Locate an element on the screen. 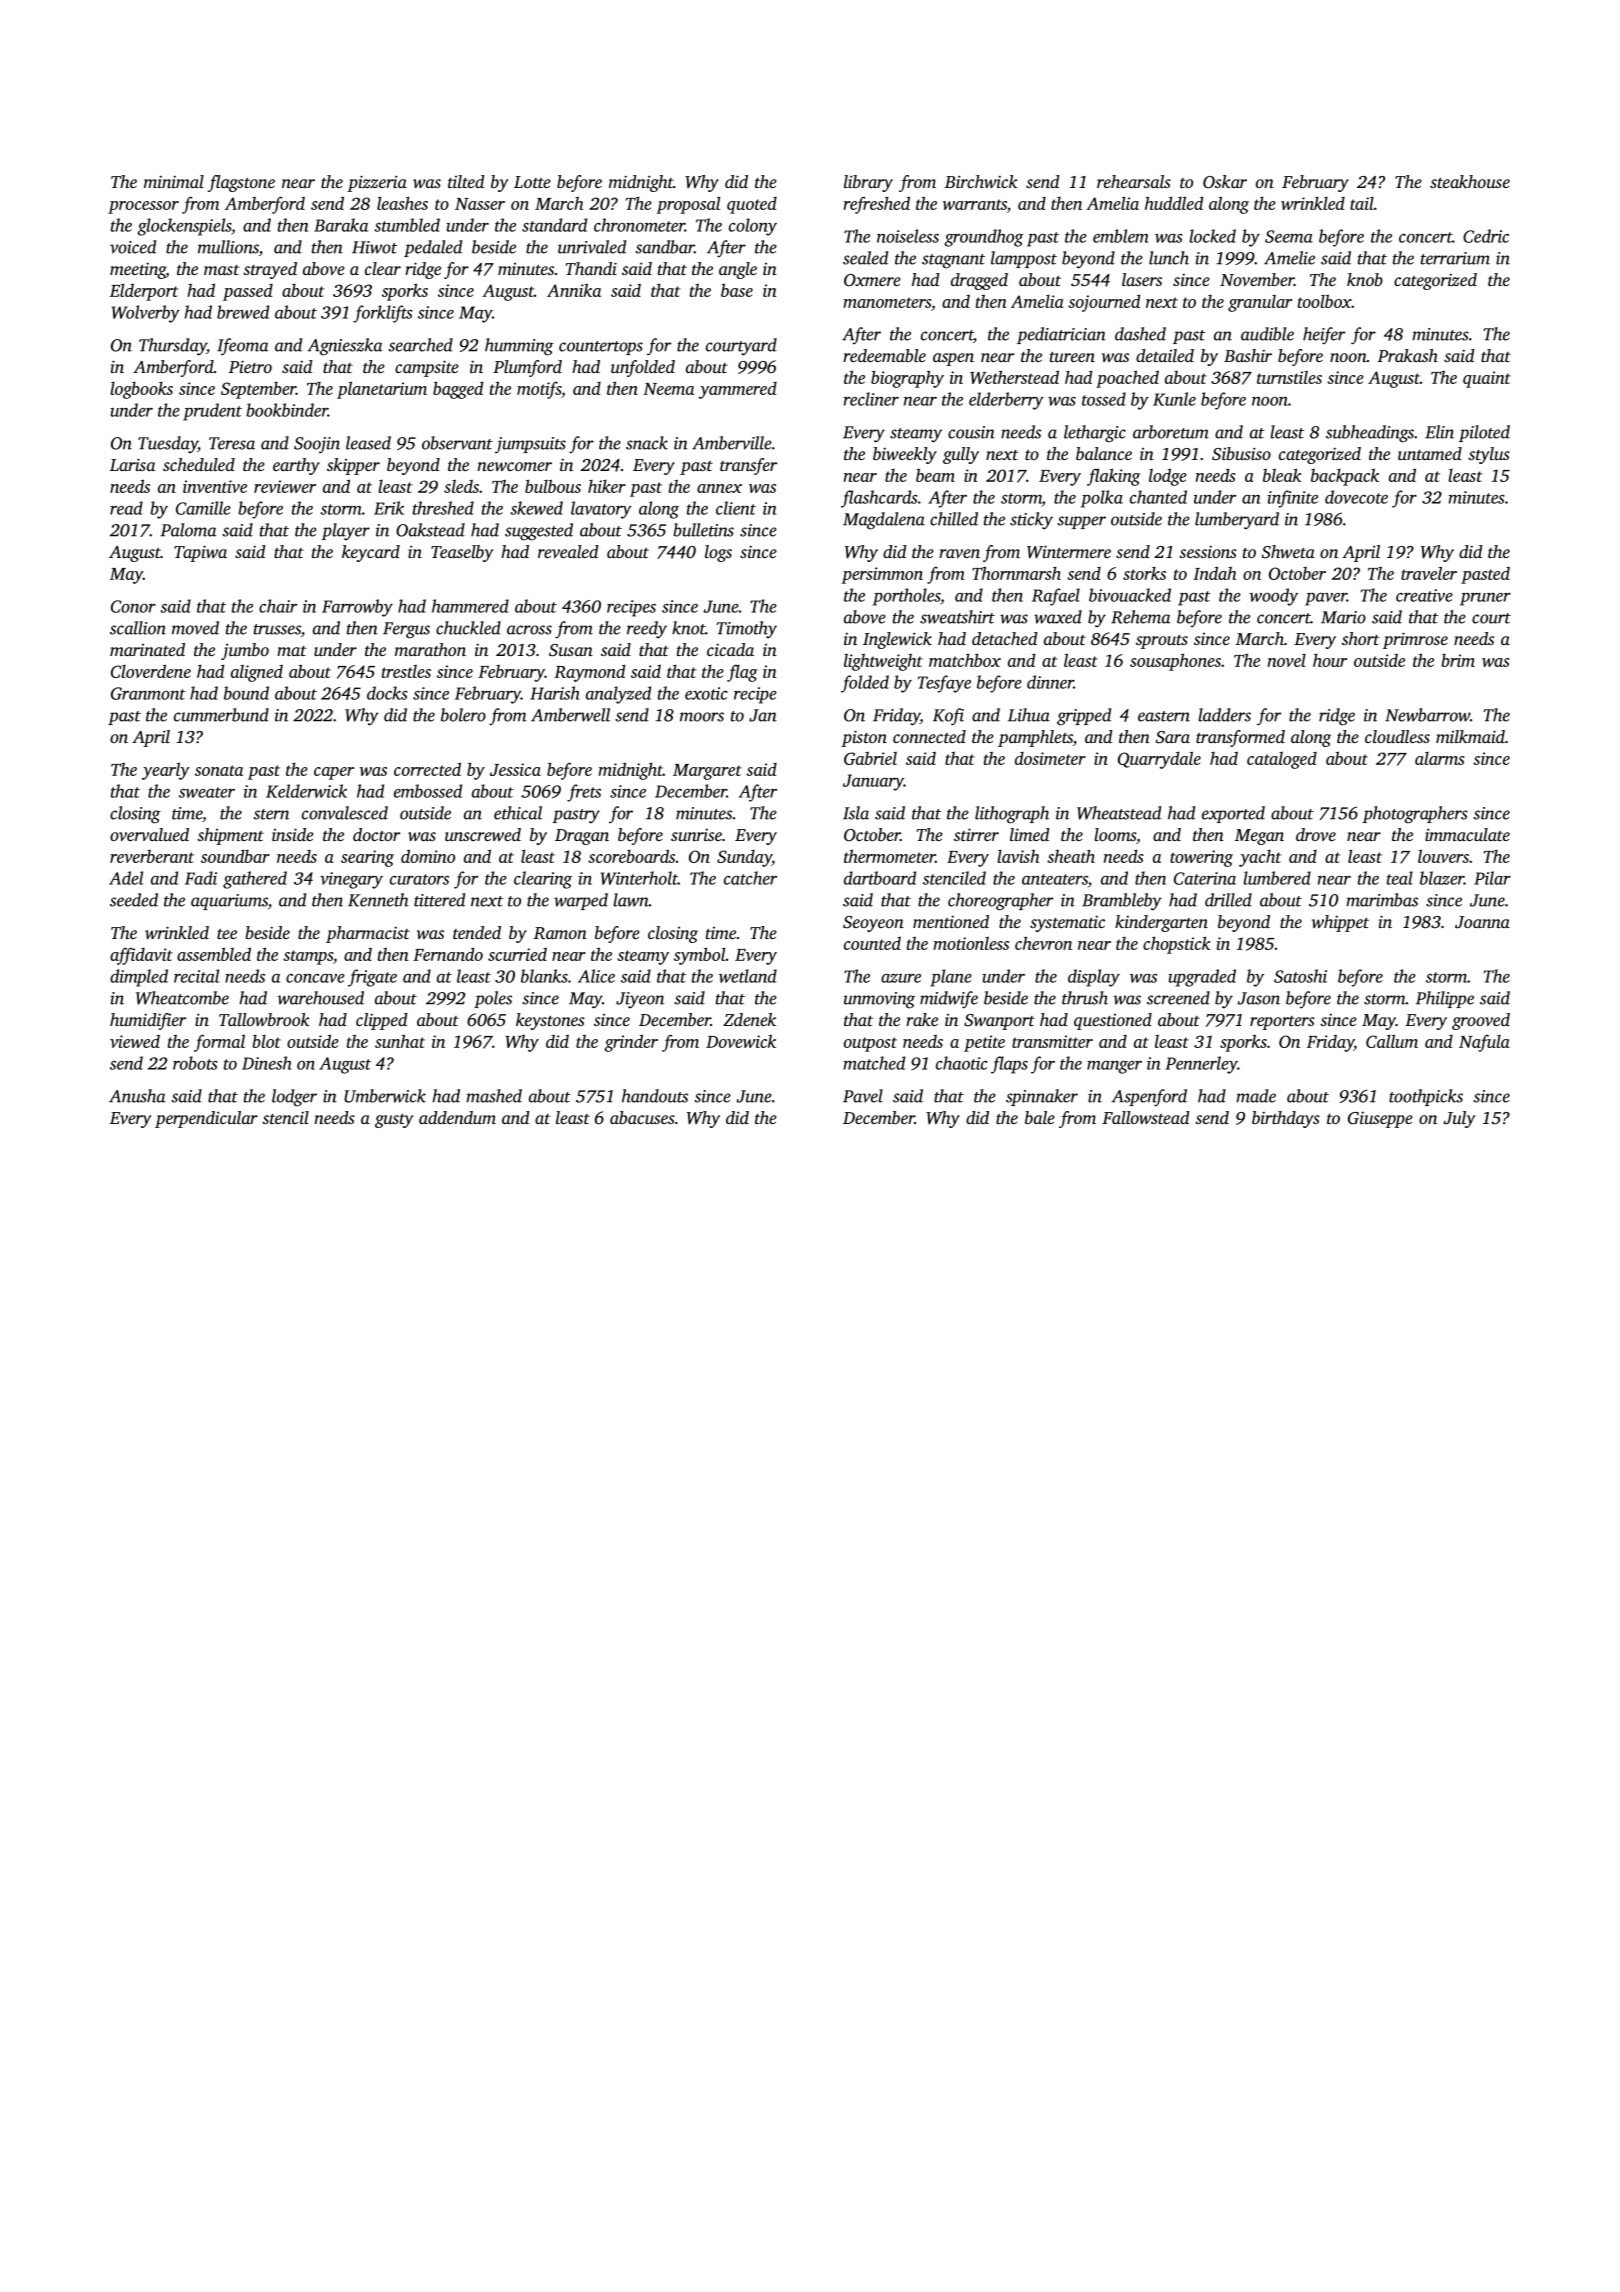  read is located at coordinates (126, 508).
